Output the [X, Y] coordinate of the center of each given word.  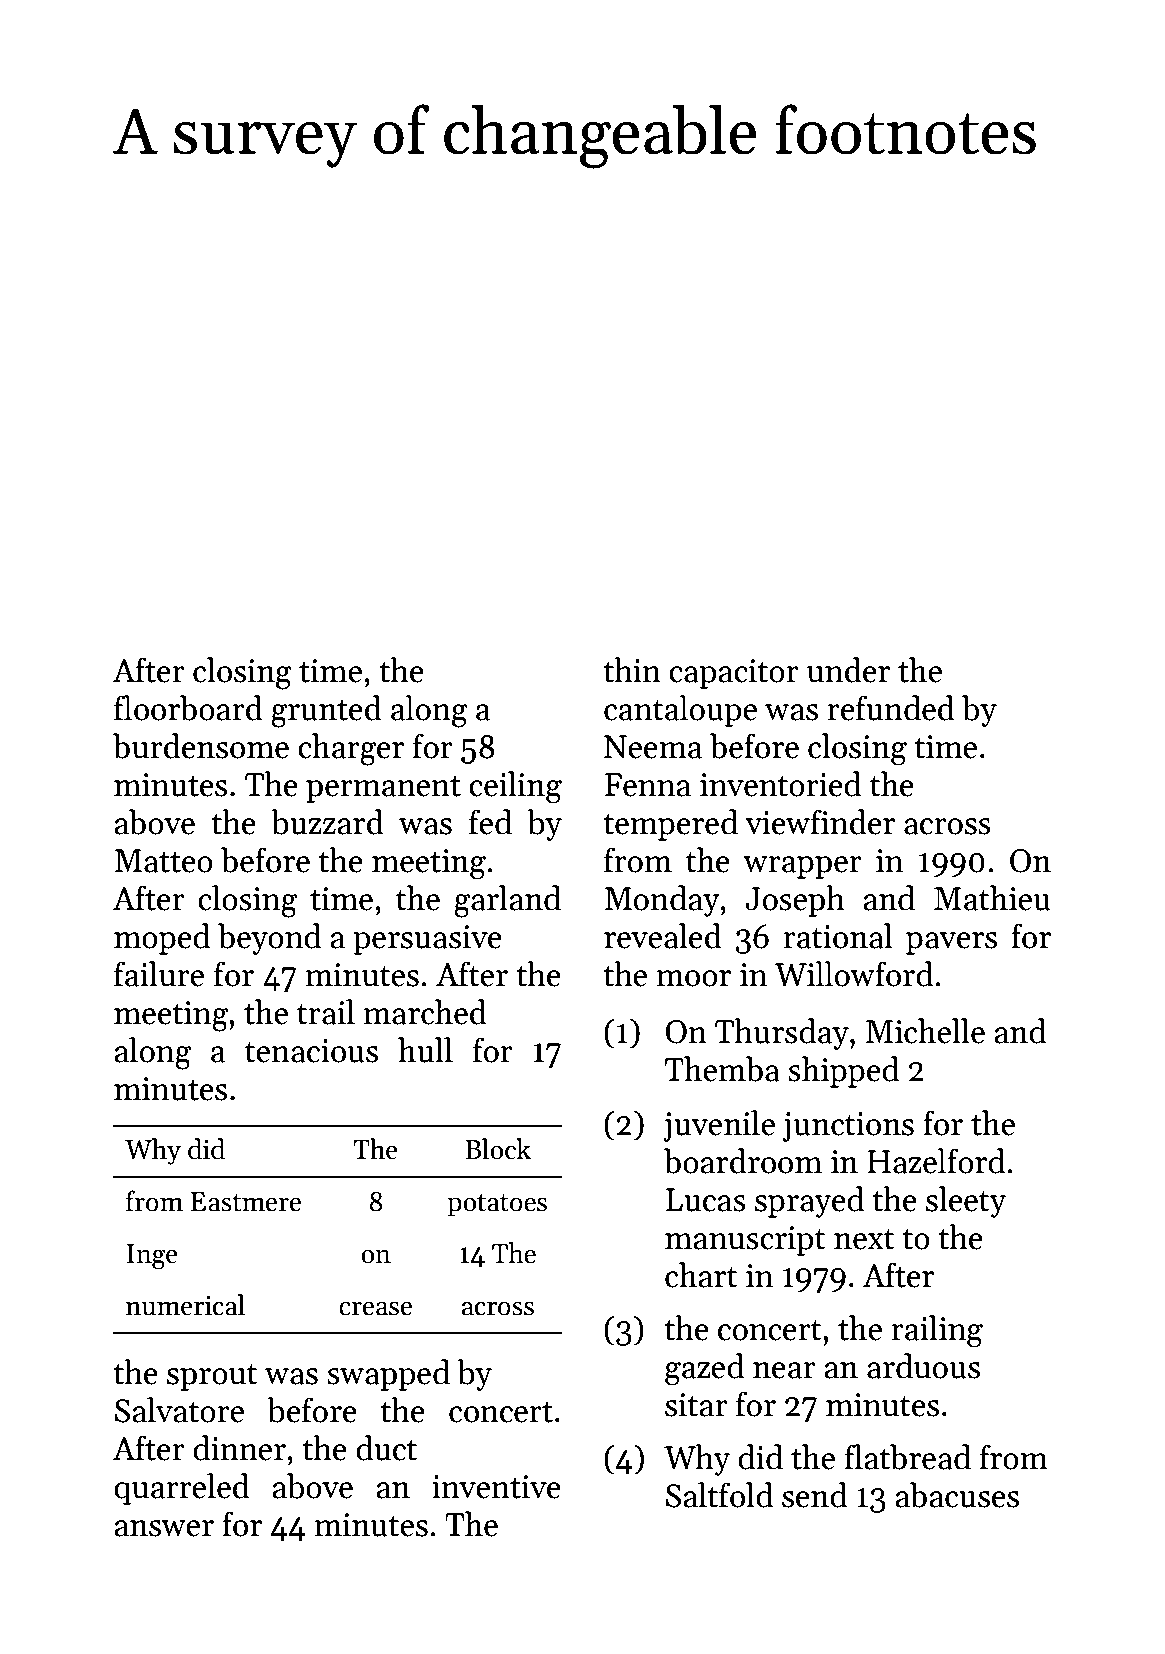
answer [164, 1528]
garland [507, 901]
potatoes [497, 1205]
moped [162, 939]
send [814, 1495]
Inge [152, 1257]
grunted [326, 711]
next [864, 1239]
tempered [671, 825]
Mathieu [992, 898]
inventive [496, 1487]
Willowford [854, 974]
